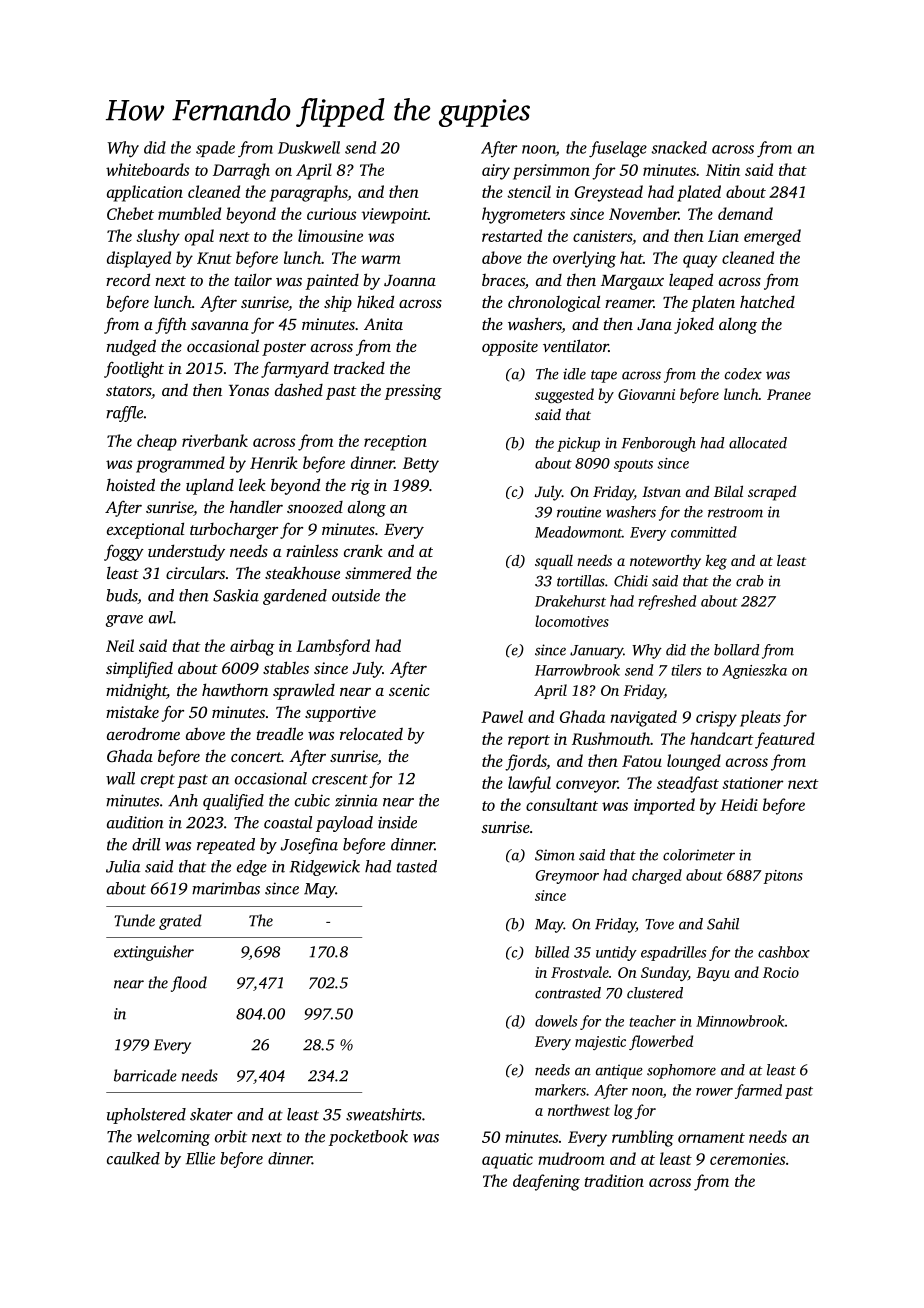 The height and width of the screenshot is (1308, 924). Describe the element at coordinates (525, 762) in the screenshot. I see `fjords` at that location.
